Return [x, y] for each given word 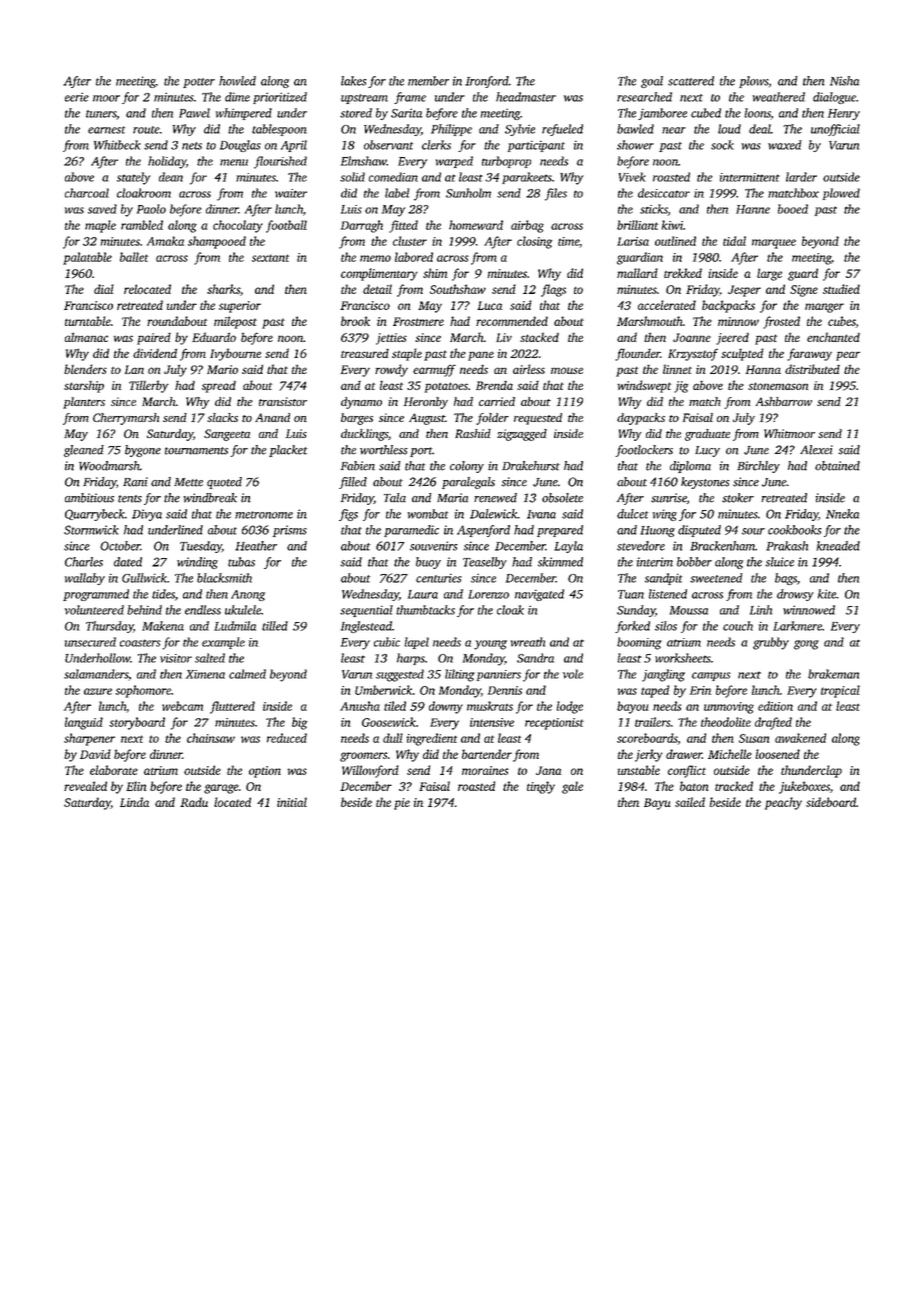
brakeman [833, 674]
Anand [272, 417]
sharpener [89, 739]
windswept [644, 386]
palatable [87, 258]
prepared [560, 531]
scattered [691, 81]
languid [84, 723]
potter [199, 83]
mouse [567, 370]
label [397, 193]
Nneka [842, 514]
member [428, 81]
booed [793, 209]
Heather [256, 546]
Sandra [535, 658]
